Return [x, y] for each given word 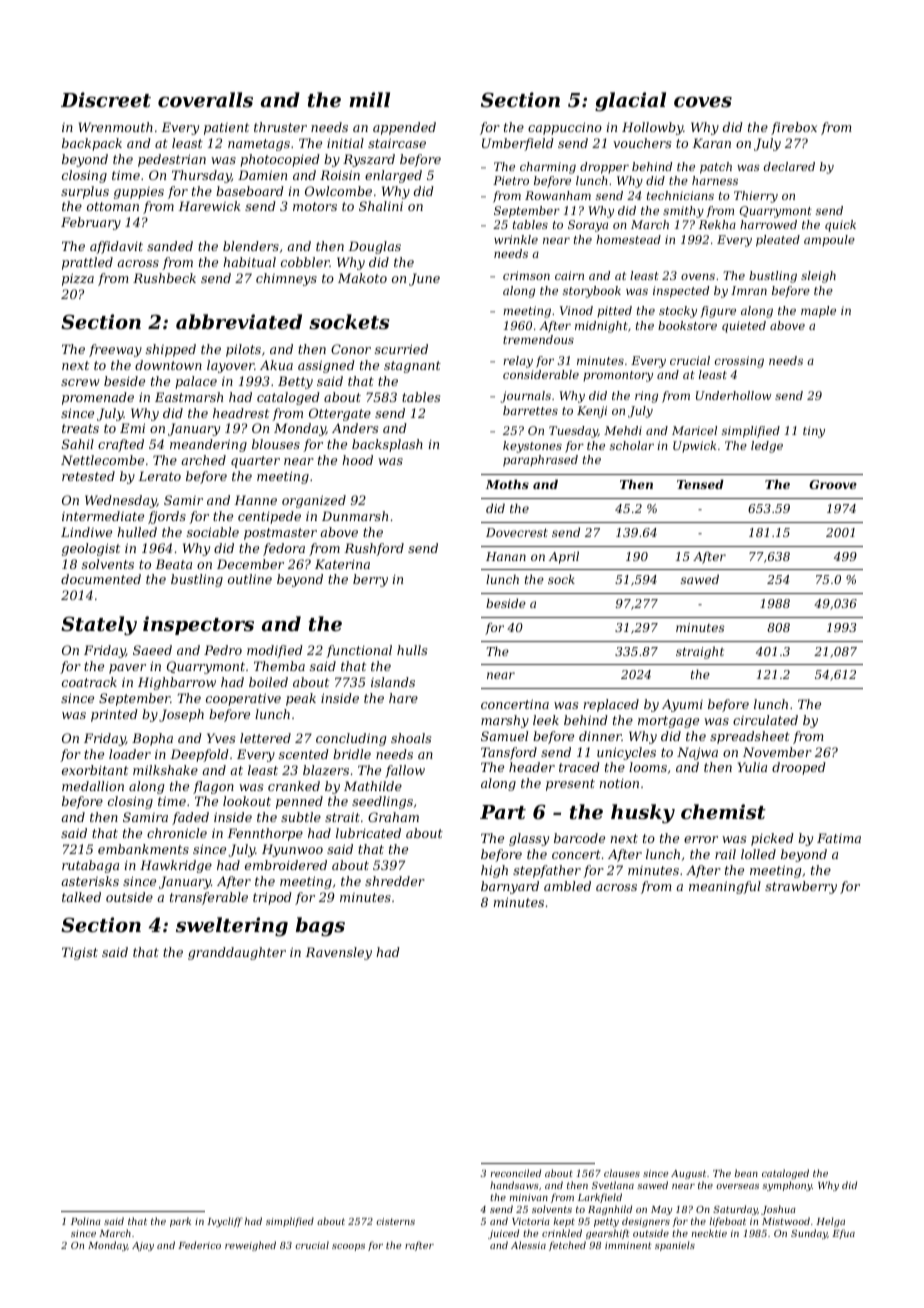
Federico [199, 1245]
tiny [814, 432]
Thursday [201, 176]
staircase [397, 143]
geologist [91, 549]
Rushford [374, 549]
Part [503, 812]
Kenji [592, 412]
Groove [833, 484]
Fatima [839, 838]
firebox [794, 128]
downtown [168, 365]
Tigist [80, 953]
